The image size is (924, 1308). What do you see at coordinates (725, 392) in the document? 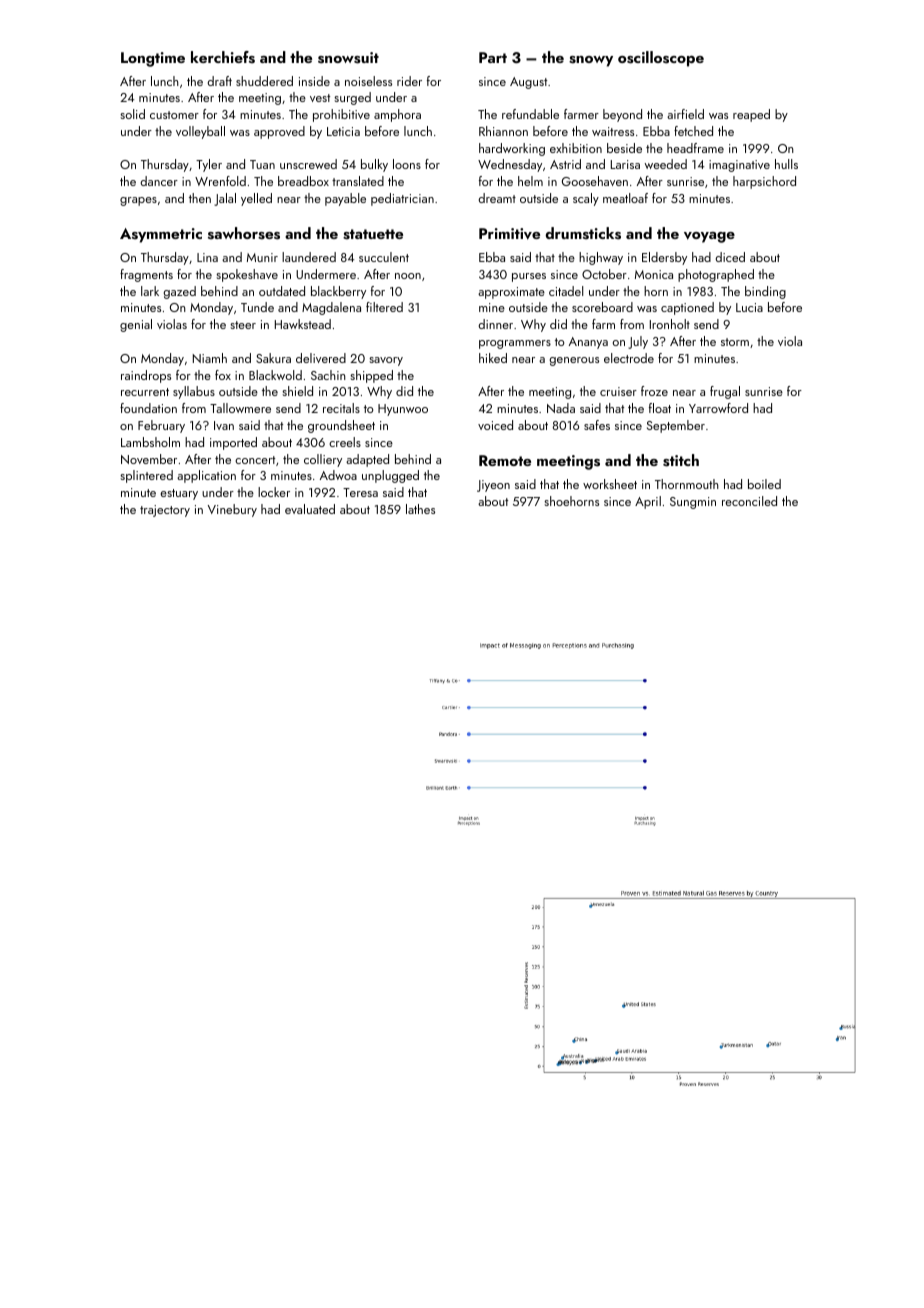
I see `frugal` at bounding box center [725, 392].
